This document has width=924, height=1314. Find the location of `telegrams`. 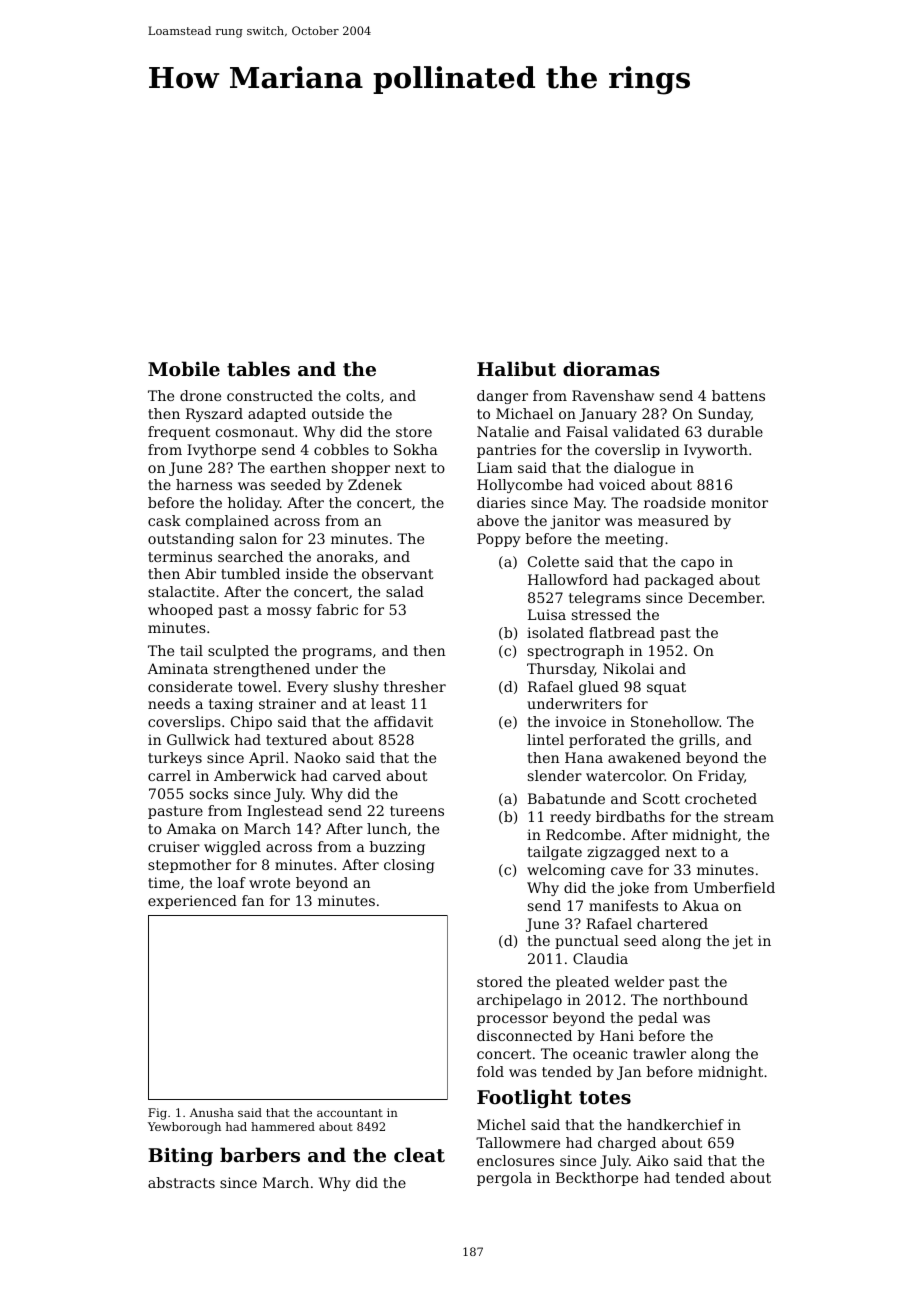

telegrams is located at coordinates (605, 599).
